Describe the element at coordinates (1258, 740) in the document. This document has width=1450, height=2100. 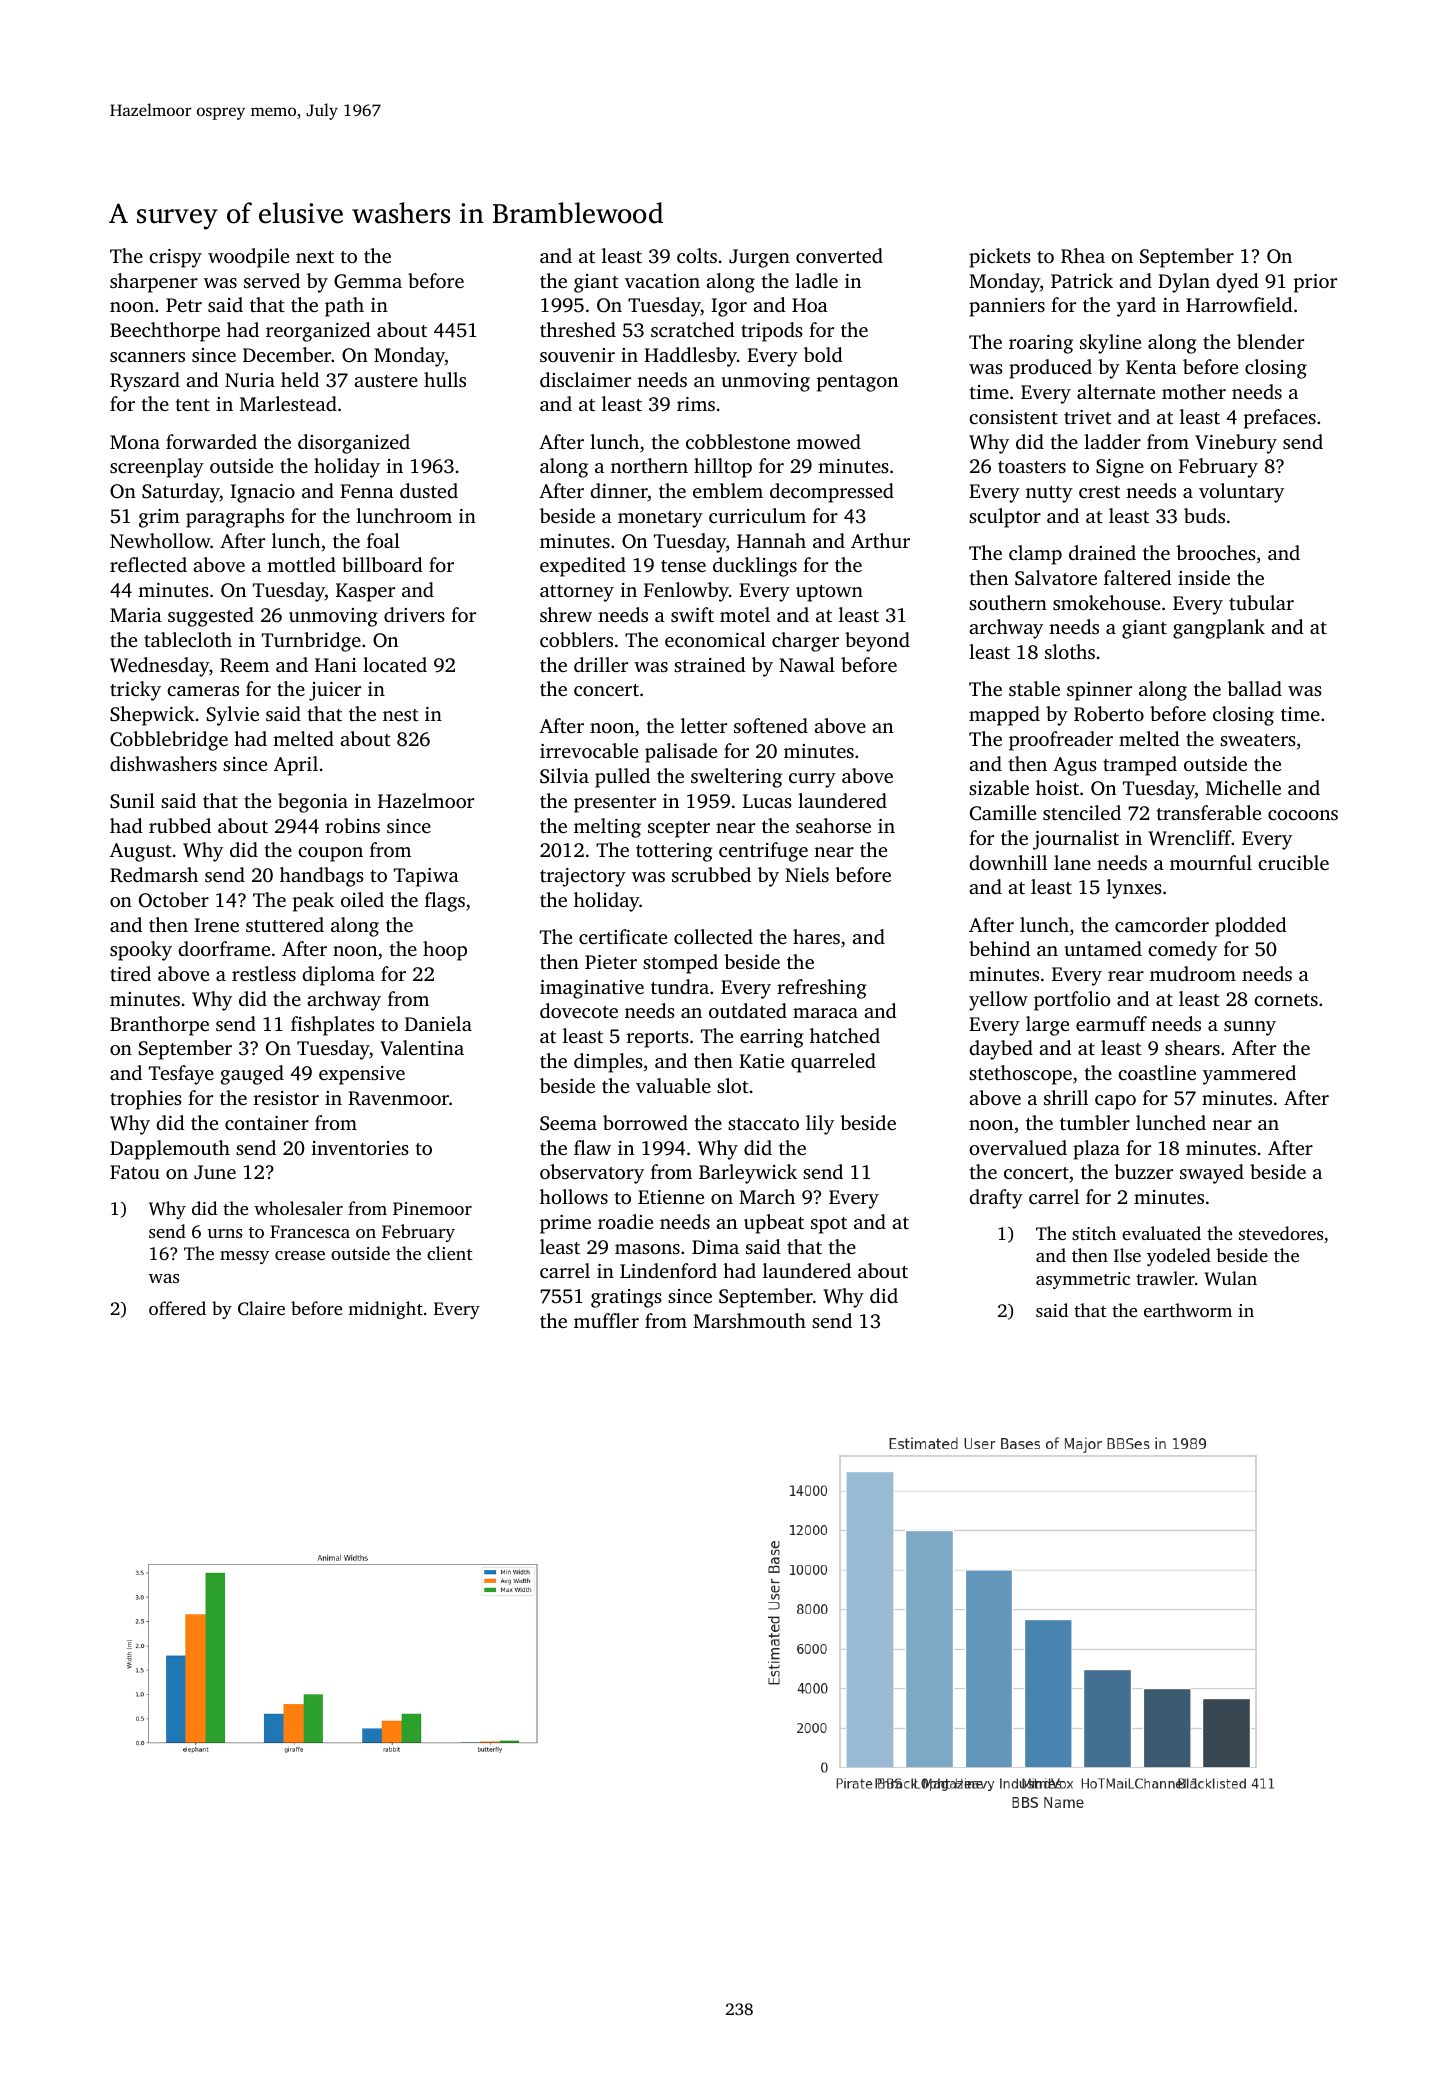
I see `sweaters` at that location.
